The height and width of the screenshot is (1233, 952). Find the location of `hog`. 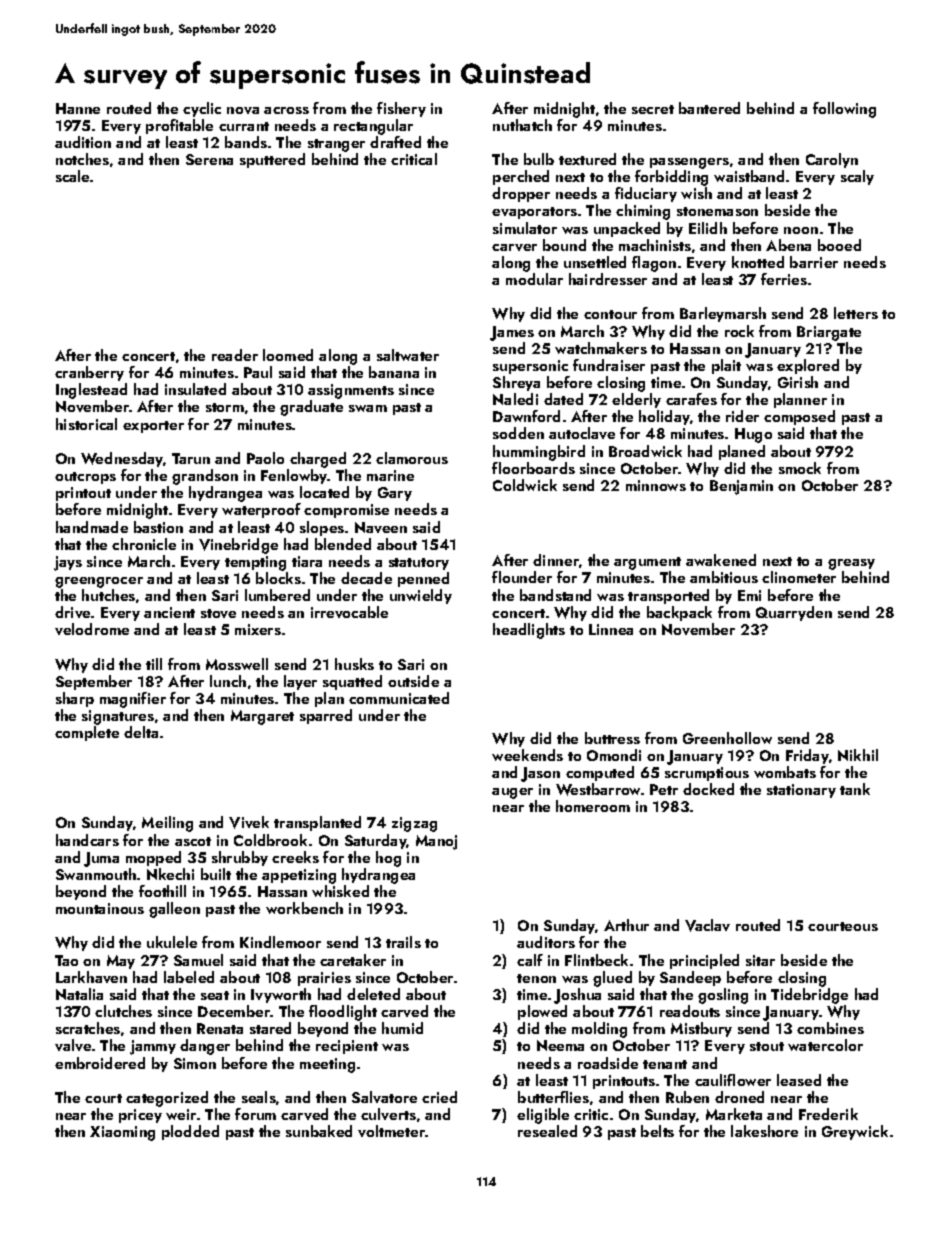

hog is located at coordinates (388, 859).
